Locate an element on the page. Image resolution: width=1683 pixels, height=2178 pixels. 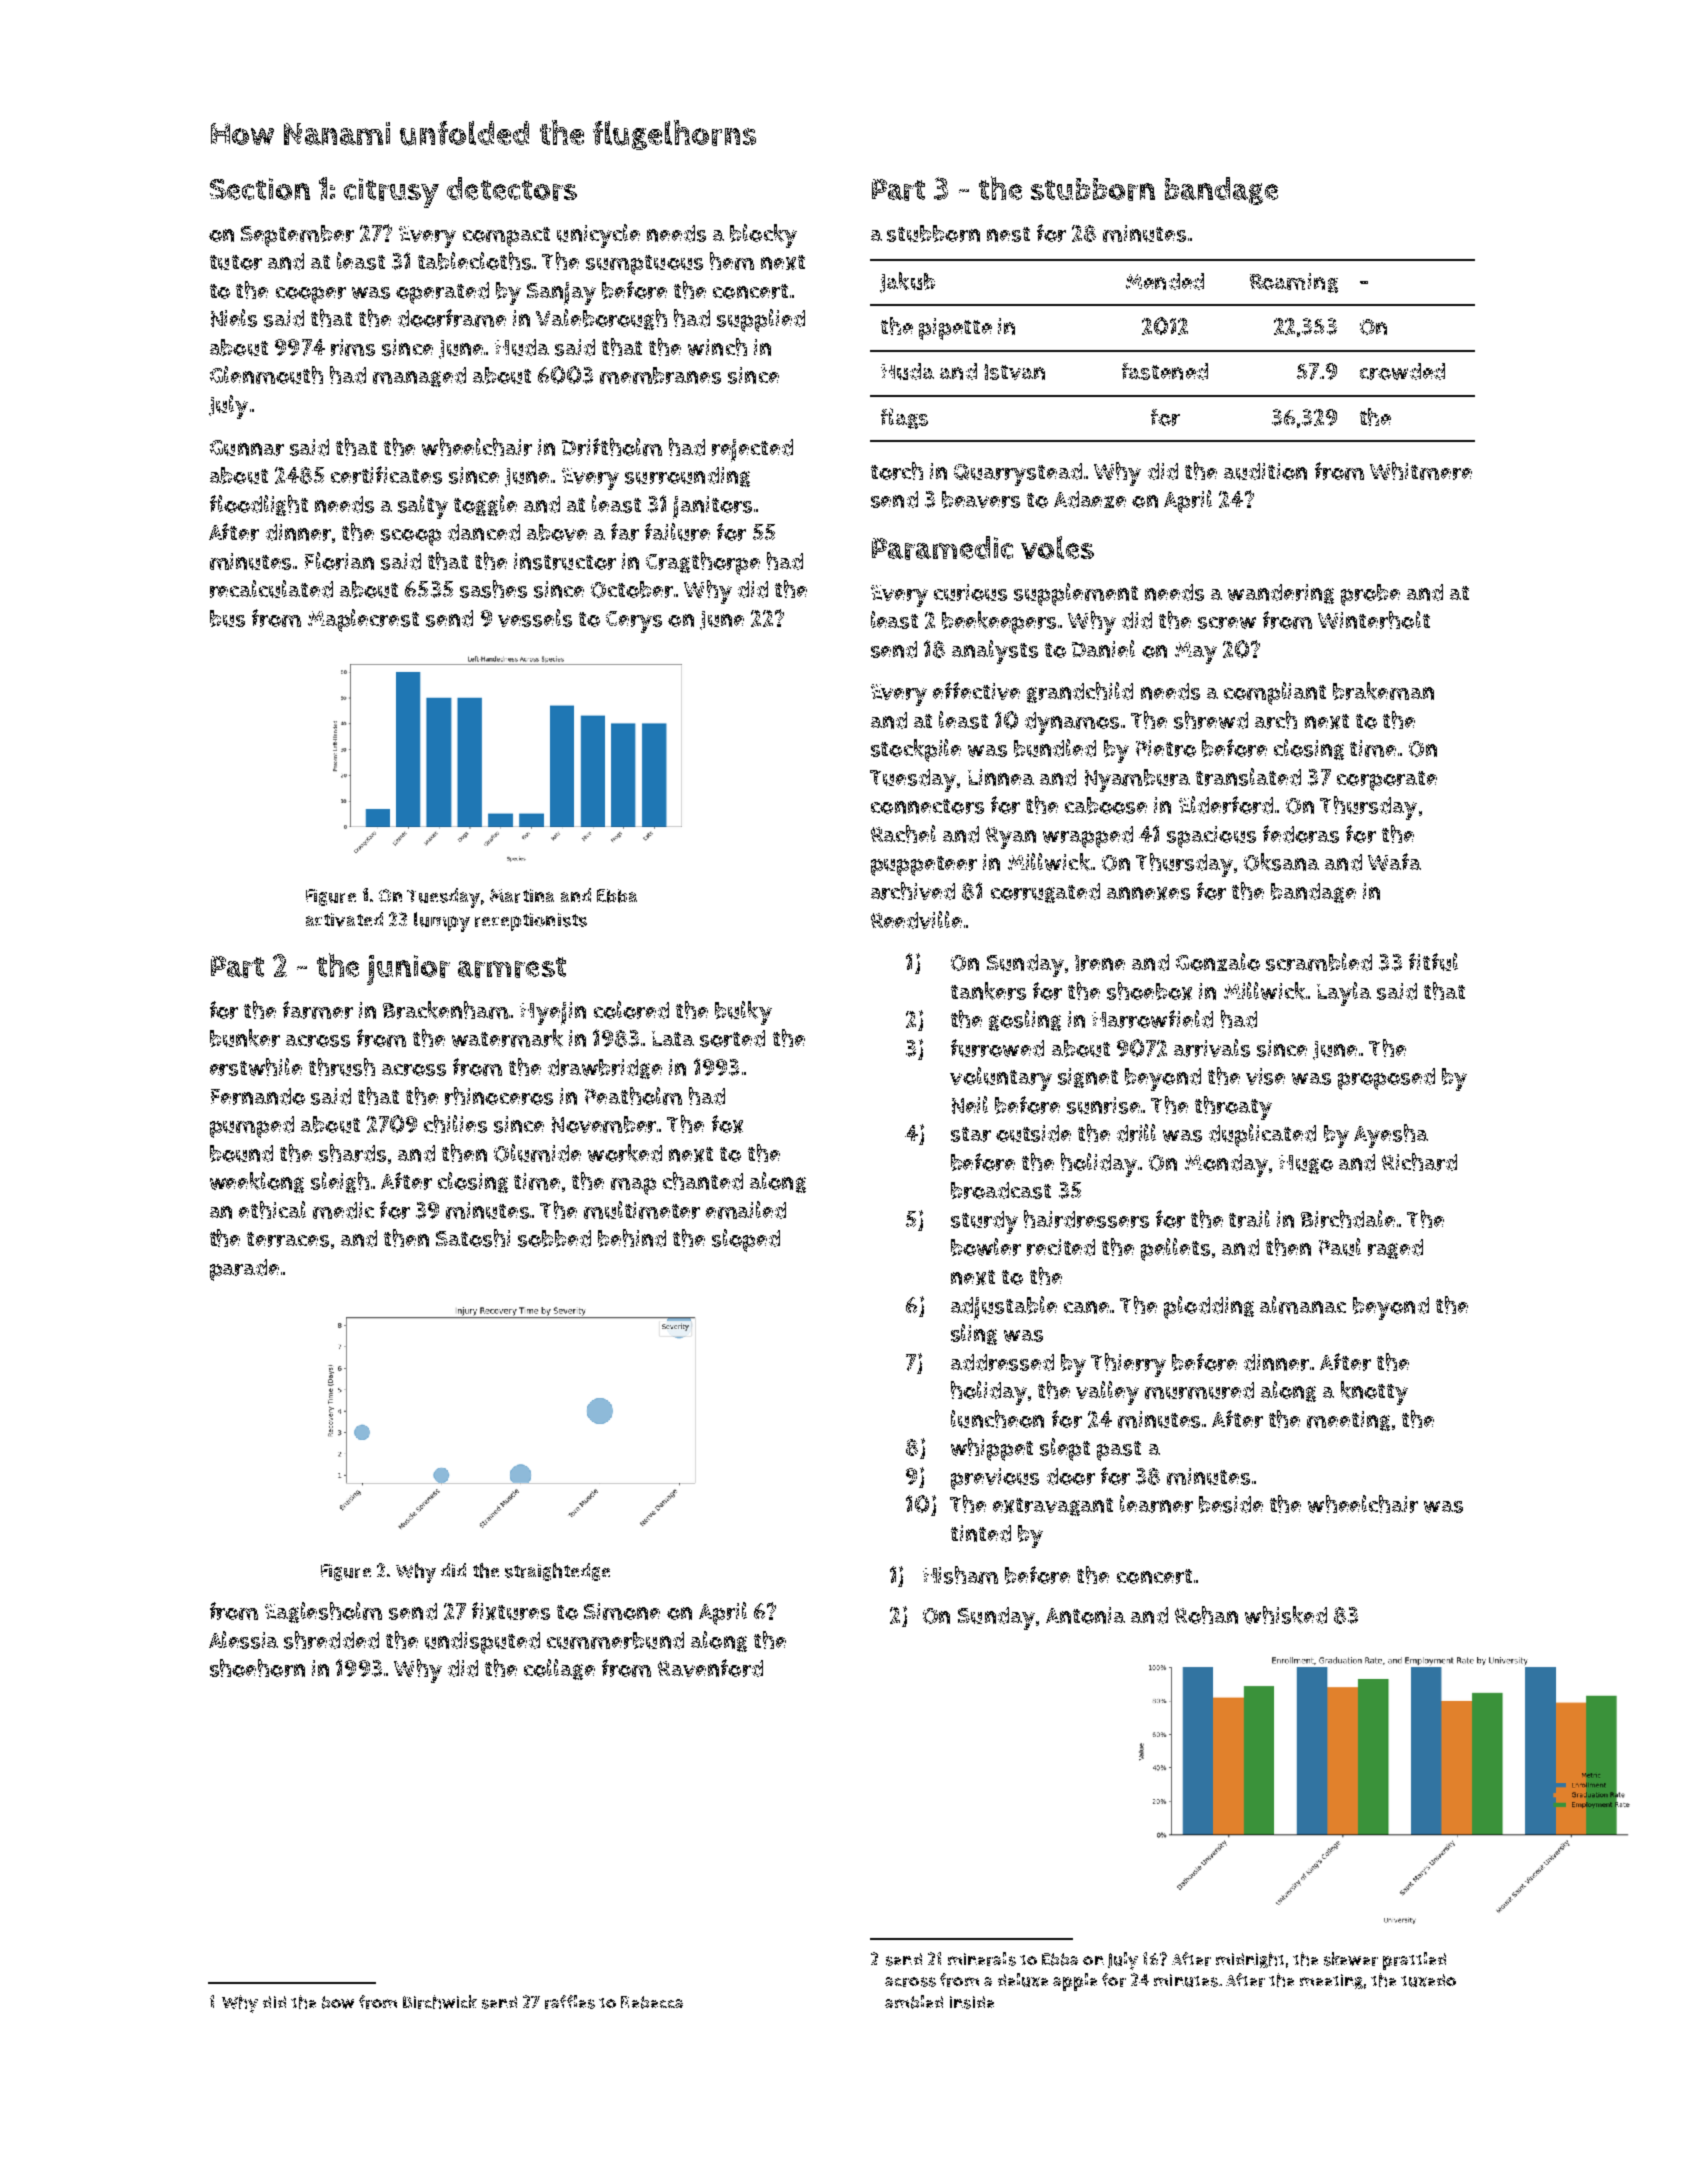
Hisham is located at coordinates (960, 1575).
